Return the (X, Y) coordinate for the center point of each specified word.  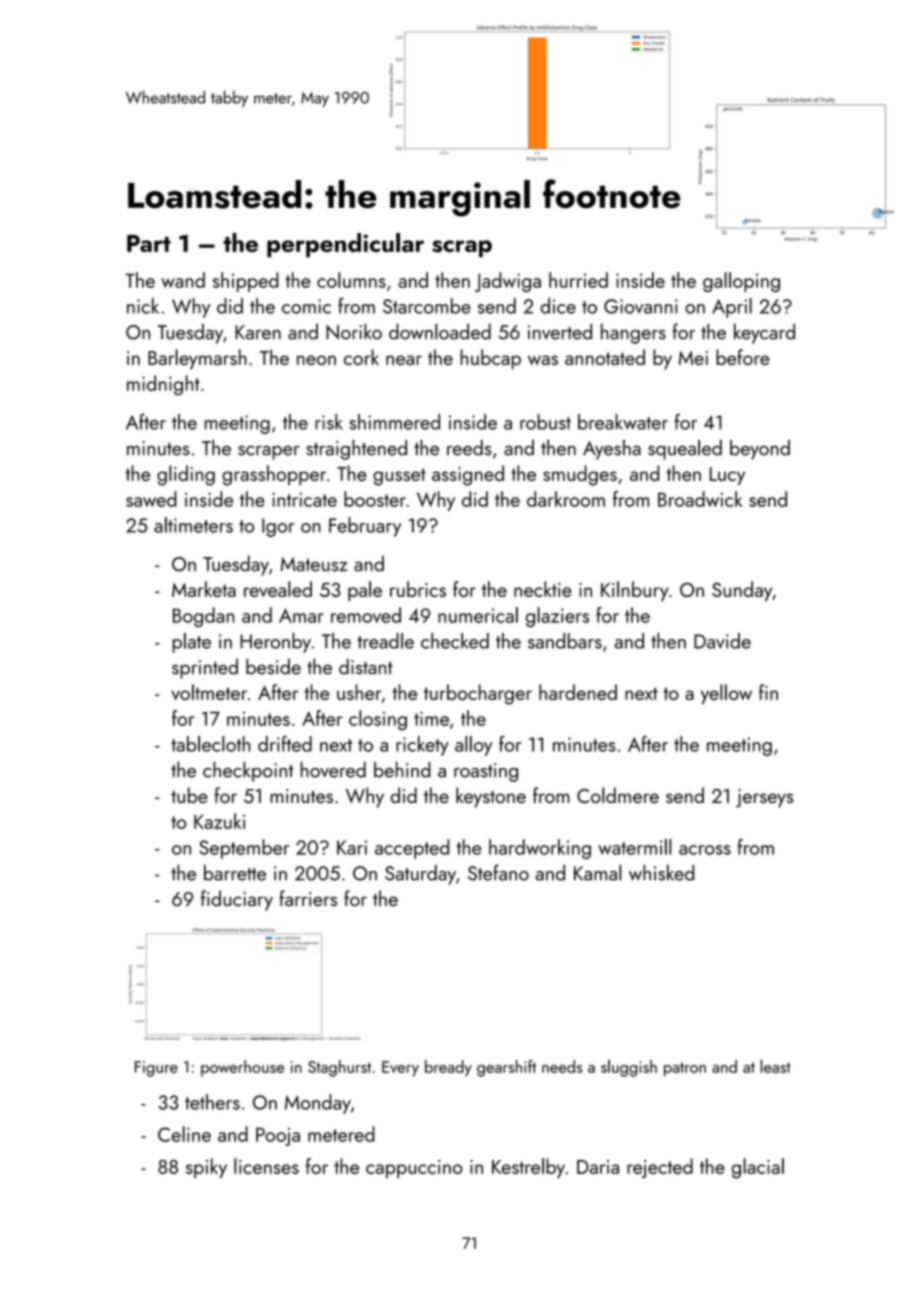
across (705, 850)
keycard (764, 333)
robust (545, 422)
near (404, 360)
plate (191, 643)
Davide (722, 641)
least (775, 1066)
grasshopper (274, 475)
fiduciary (237, 900)
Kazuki (219, 821)
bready (448, 1068)
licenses (266, 1166)
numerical (478, 615)
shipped (246, 282)
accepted (412, 849)
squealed (685, 449)
